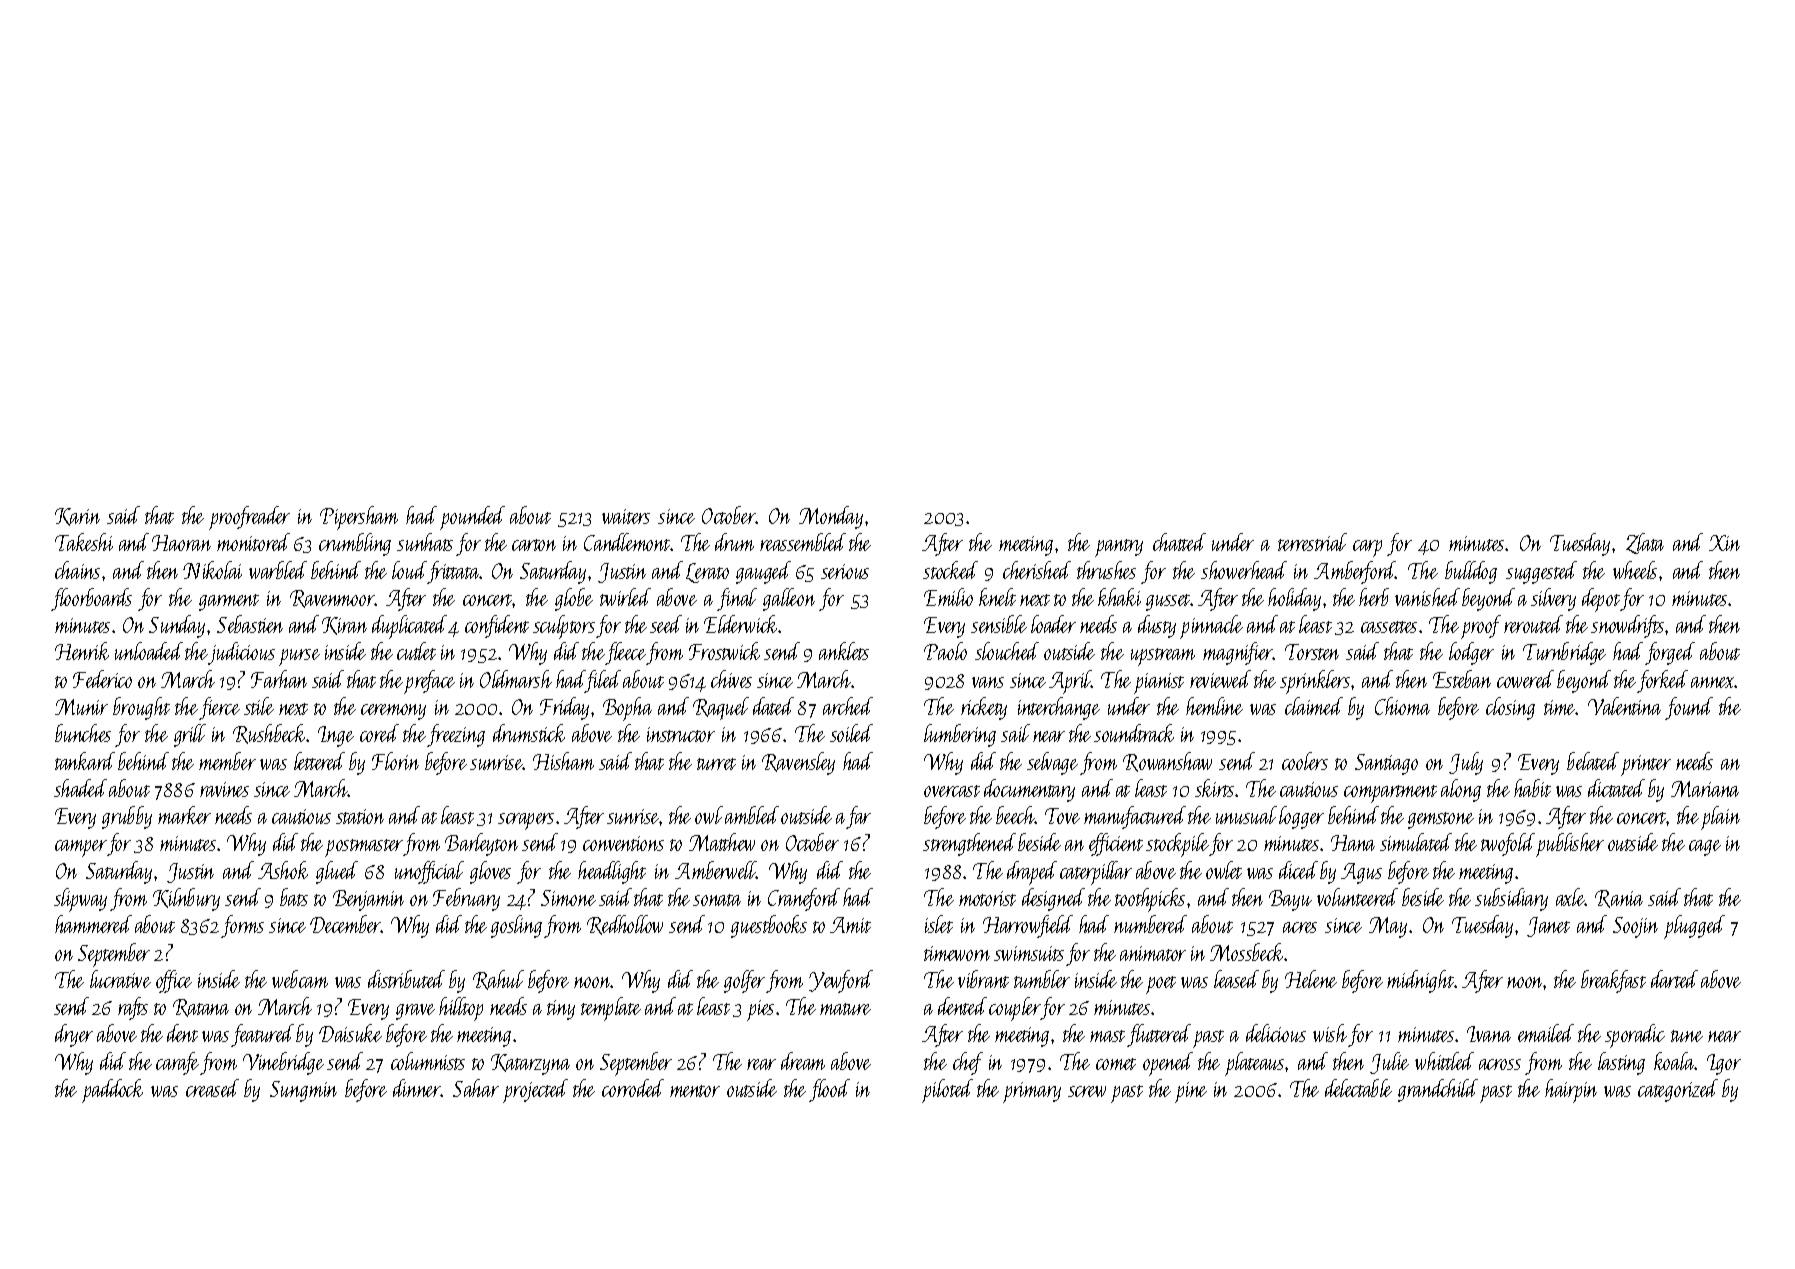 This screenshot has width=1795, height=1269. What do you see at coordinates (1635, 927) in the screenshot?
I see `Soojin` at bounding box center [1635, 927].
